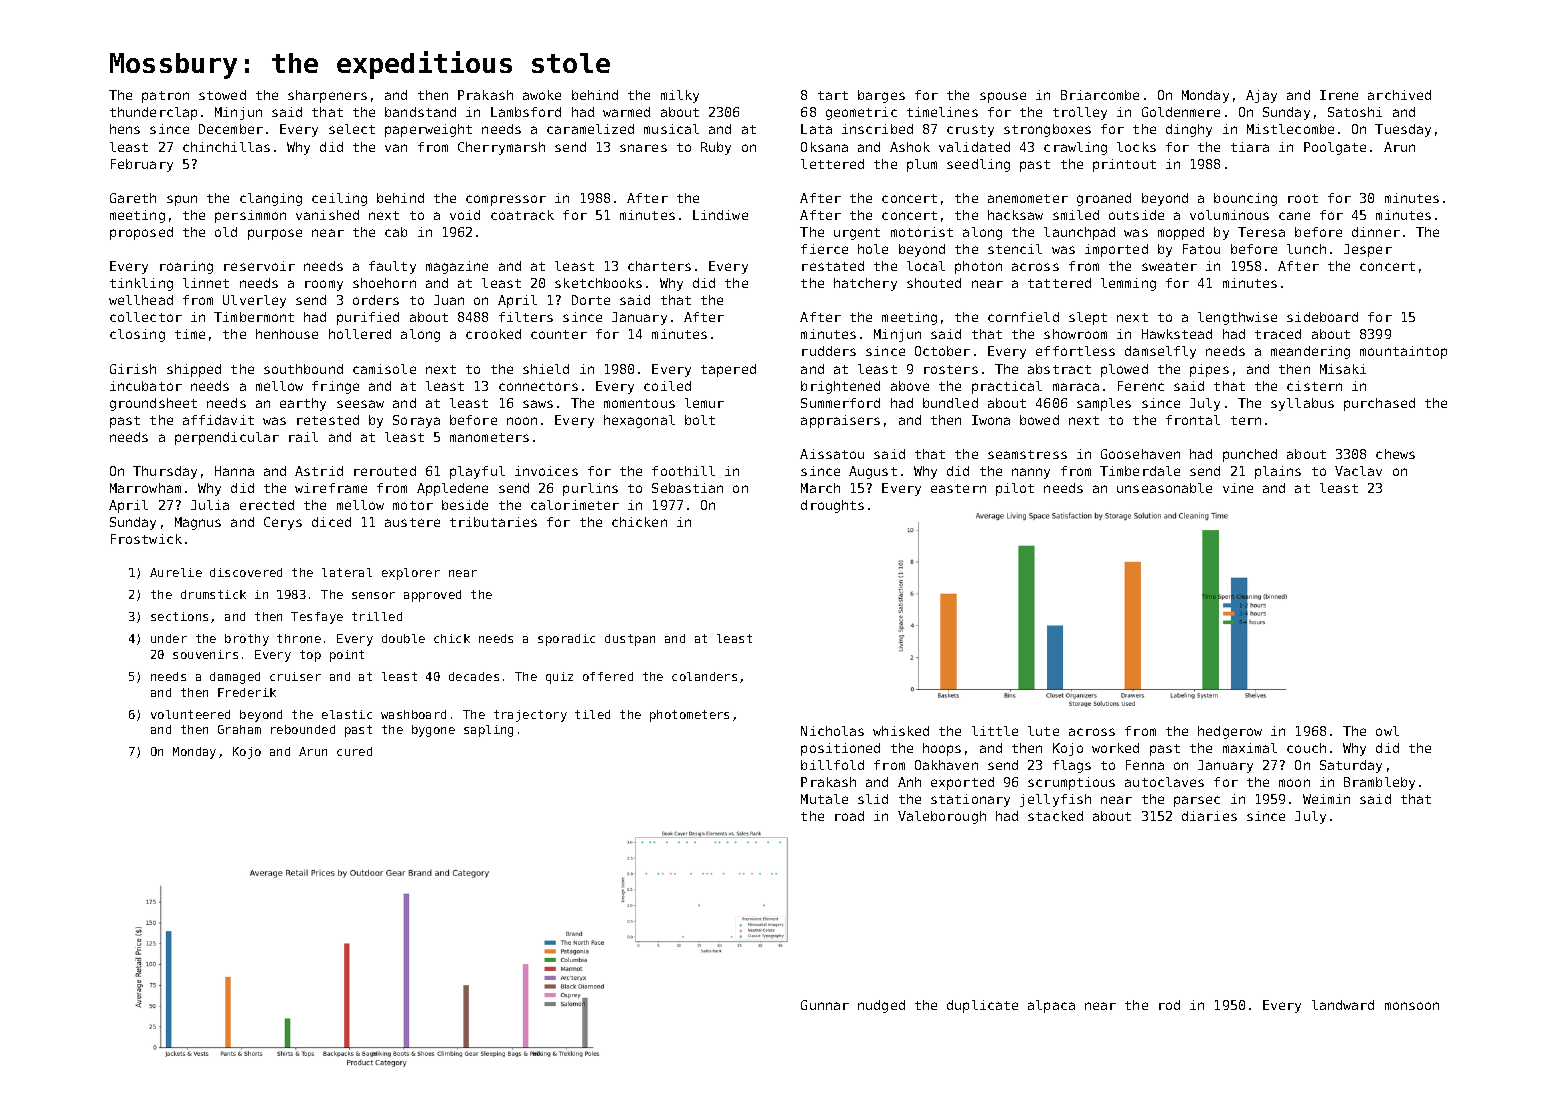 This screenshot has width=1562, height=1104. Describe the element at coordinates (283, 523) in the screenshot. I see `Cerys` at that location.
